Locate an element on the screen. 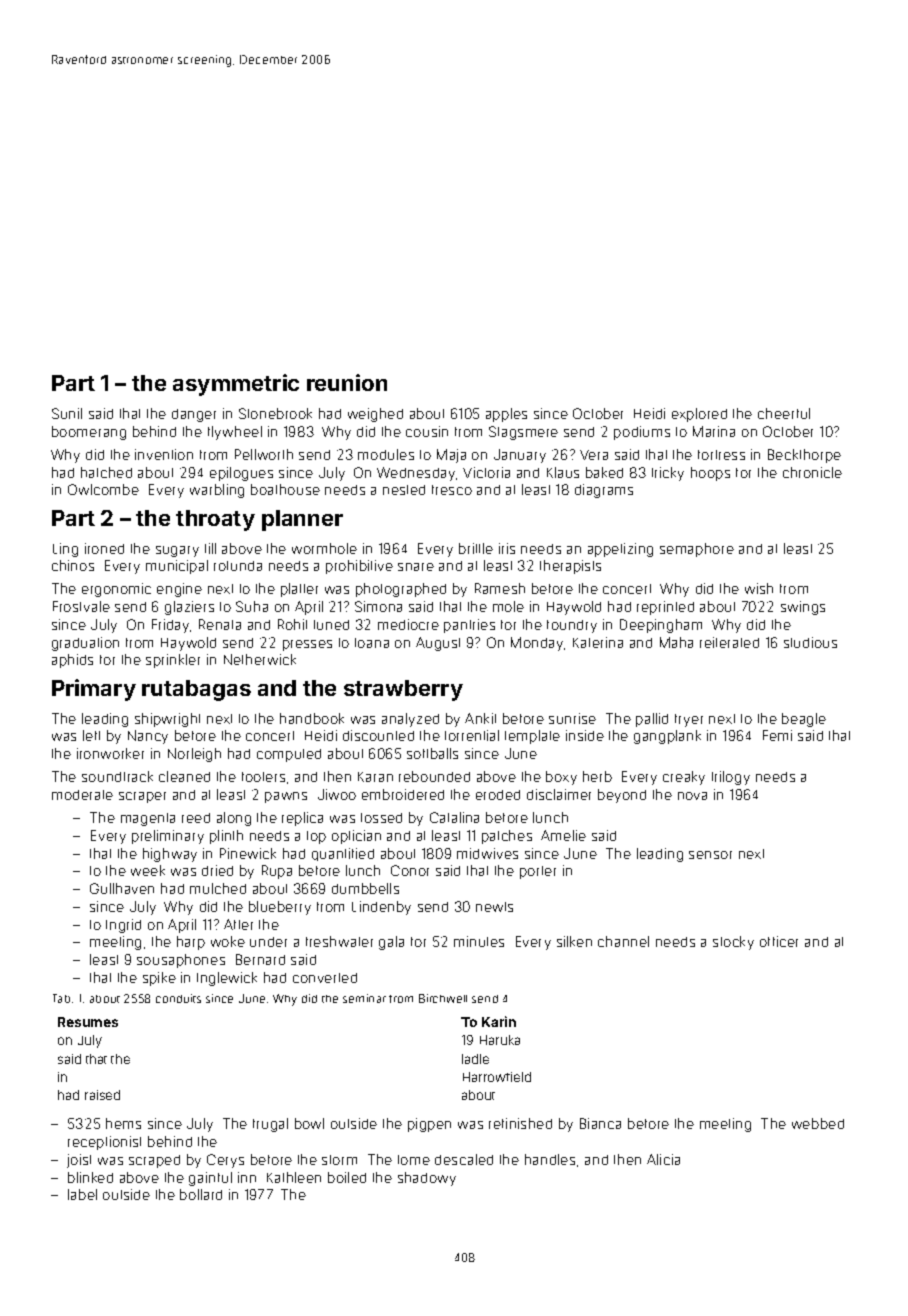  analyzed is located at coordinates (410, 720).
